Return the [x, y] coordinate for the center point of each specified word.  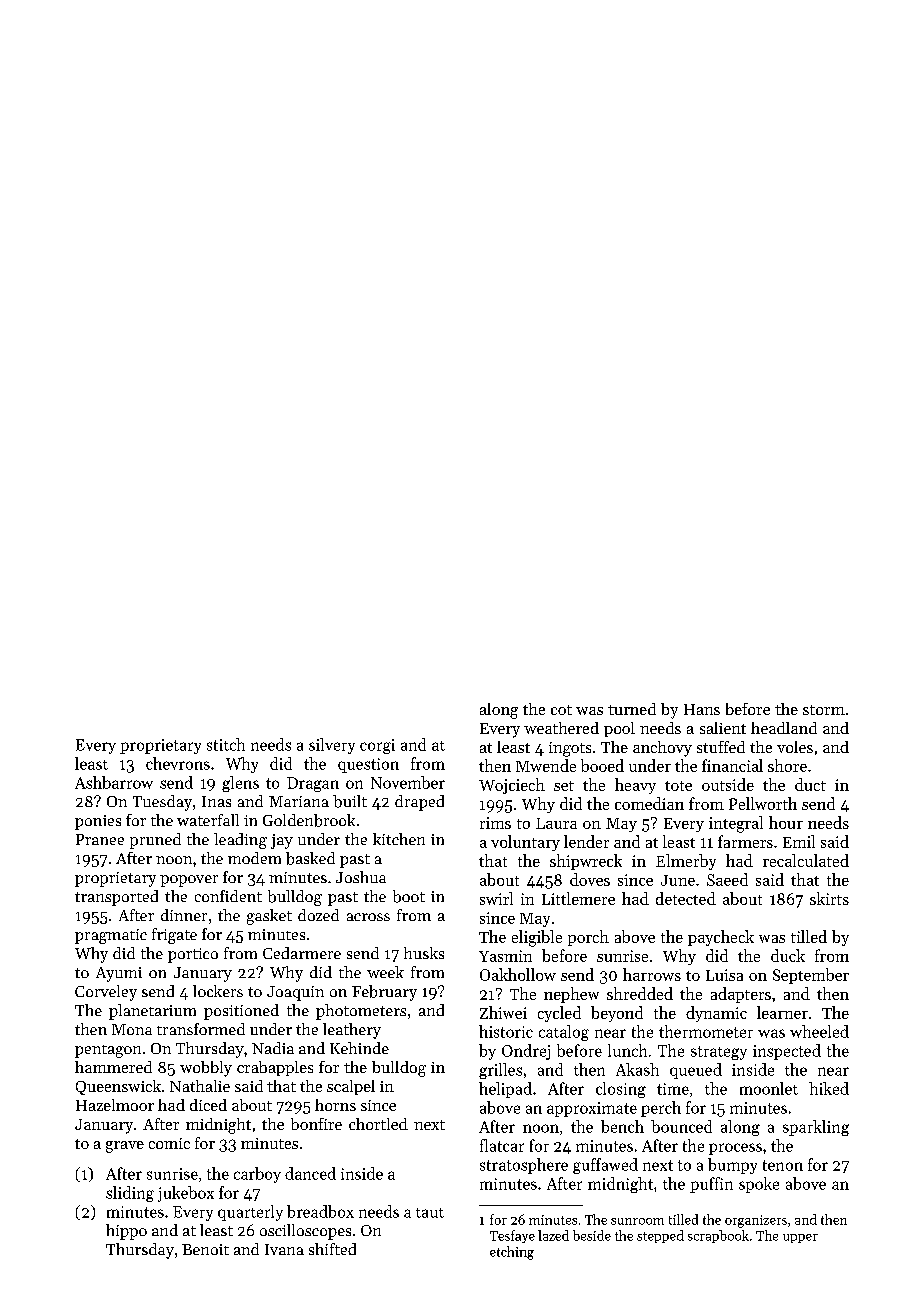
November [408, 782]
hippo [126, 1232]
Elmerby [686, 862]
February [384, 993]
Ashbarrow [114, 782]
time [673, 1089]
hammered [113, 1067]
